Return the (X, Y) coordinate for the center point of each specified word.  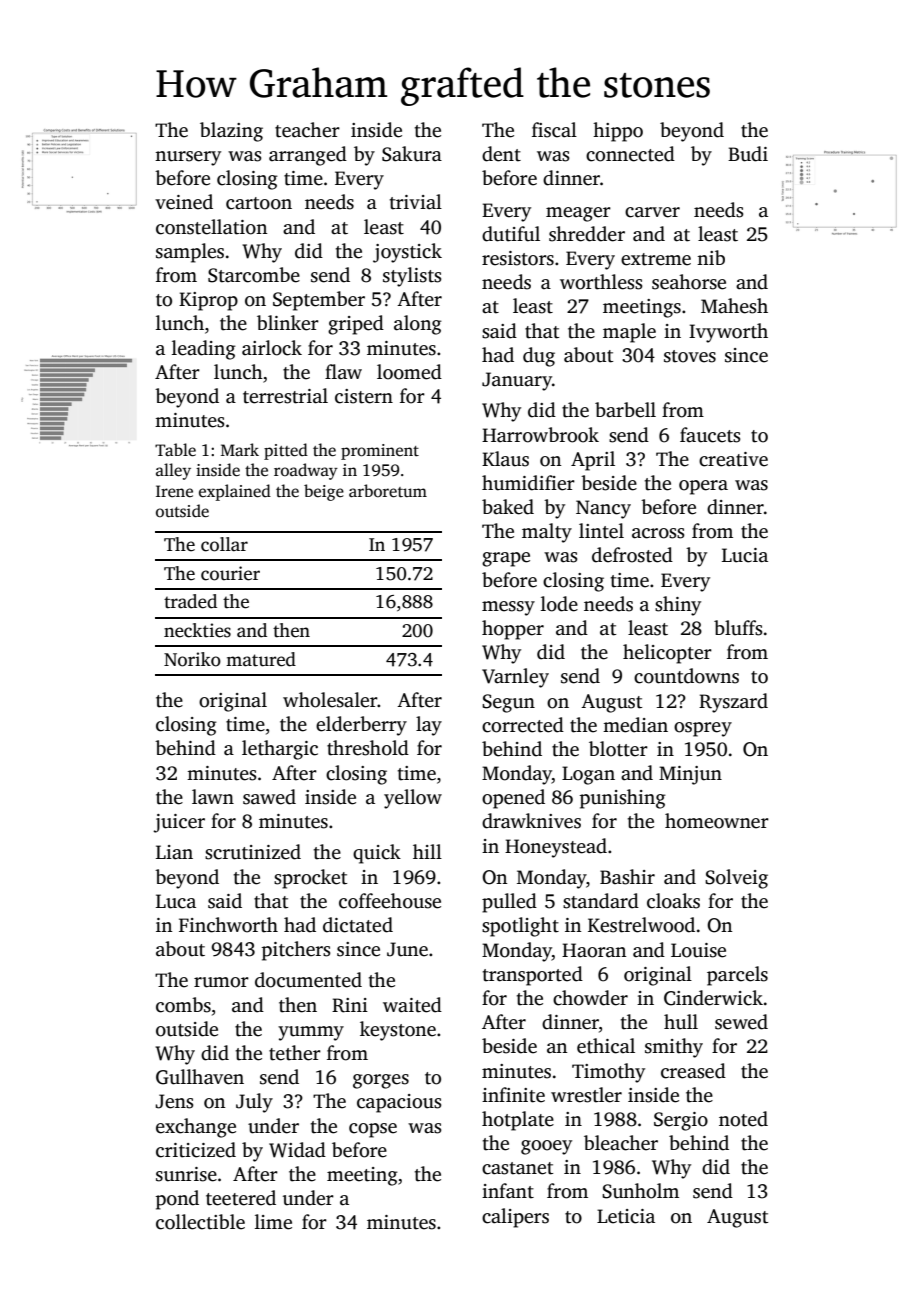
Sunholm (640, 1191)
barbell (625, 410)
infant (508, 1191)
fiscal (554, 130)
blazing (231, 132)
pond (177, 1200)
